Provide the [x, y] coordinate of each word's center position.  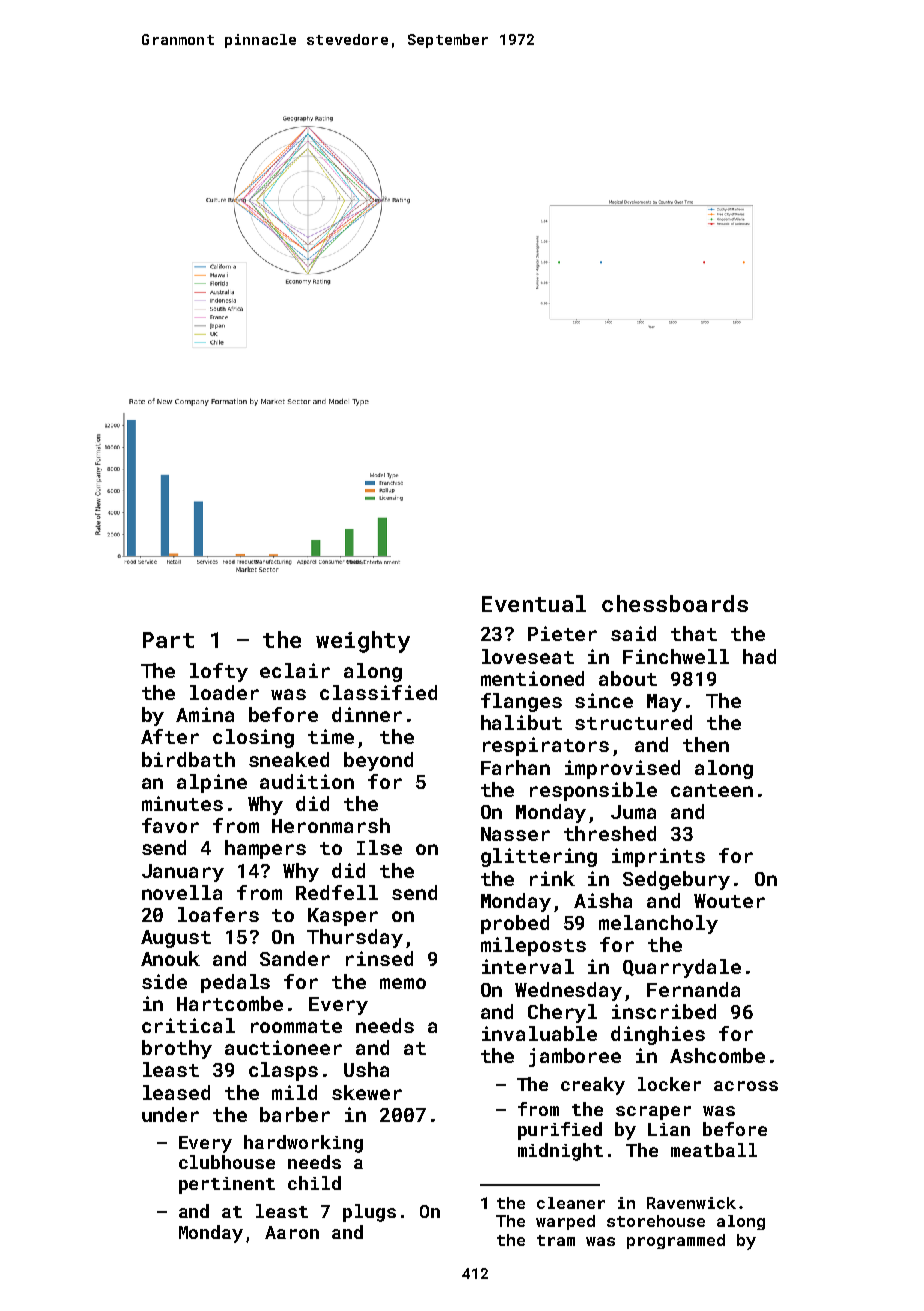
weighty [363, 642]
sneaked [289, 759]
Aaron [292, 1232]
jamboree [575, 1057]
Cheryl [562, 1013]
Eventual [534, 603]
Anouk [170, 958]
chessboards [675, 603]
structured [633, 722]
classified [378, 692]
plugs [369, 1213]
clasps [283, 1071]
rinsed [379, 958]
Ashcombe [717, 1055]
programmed [676, 1241]
